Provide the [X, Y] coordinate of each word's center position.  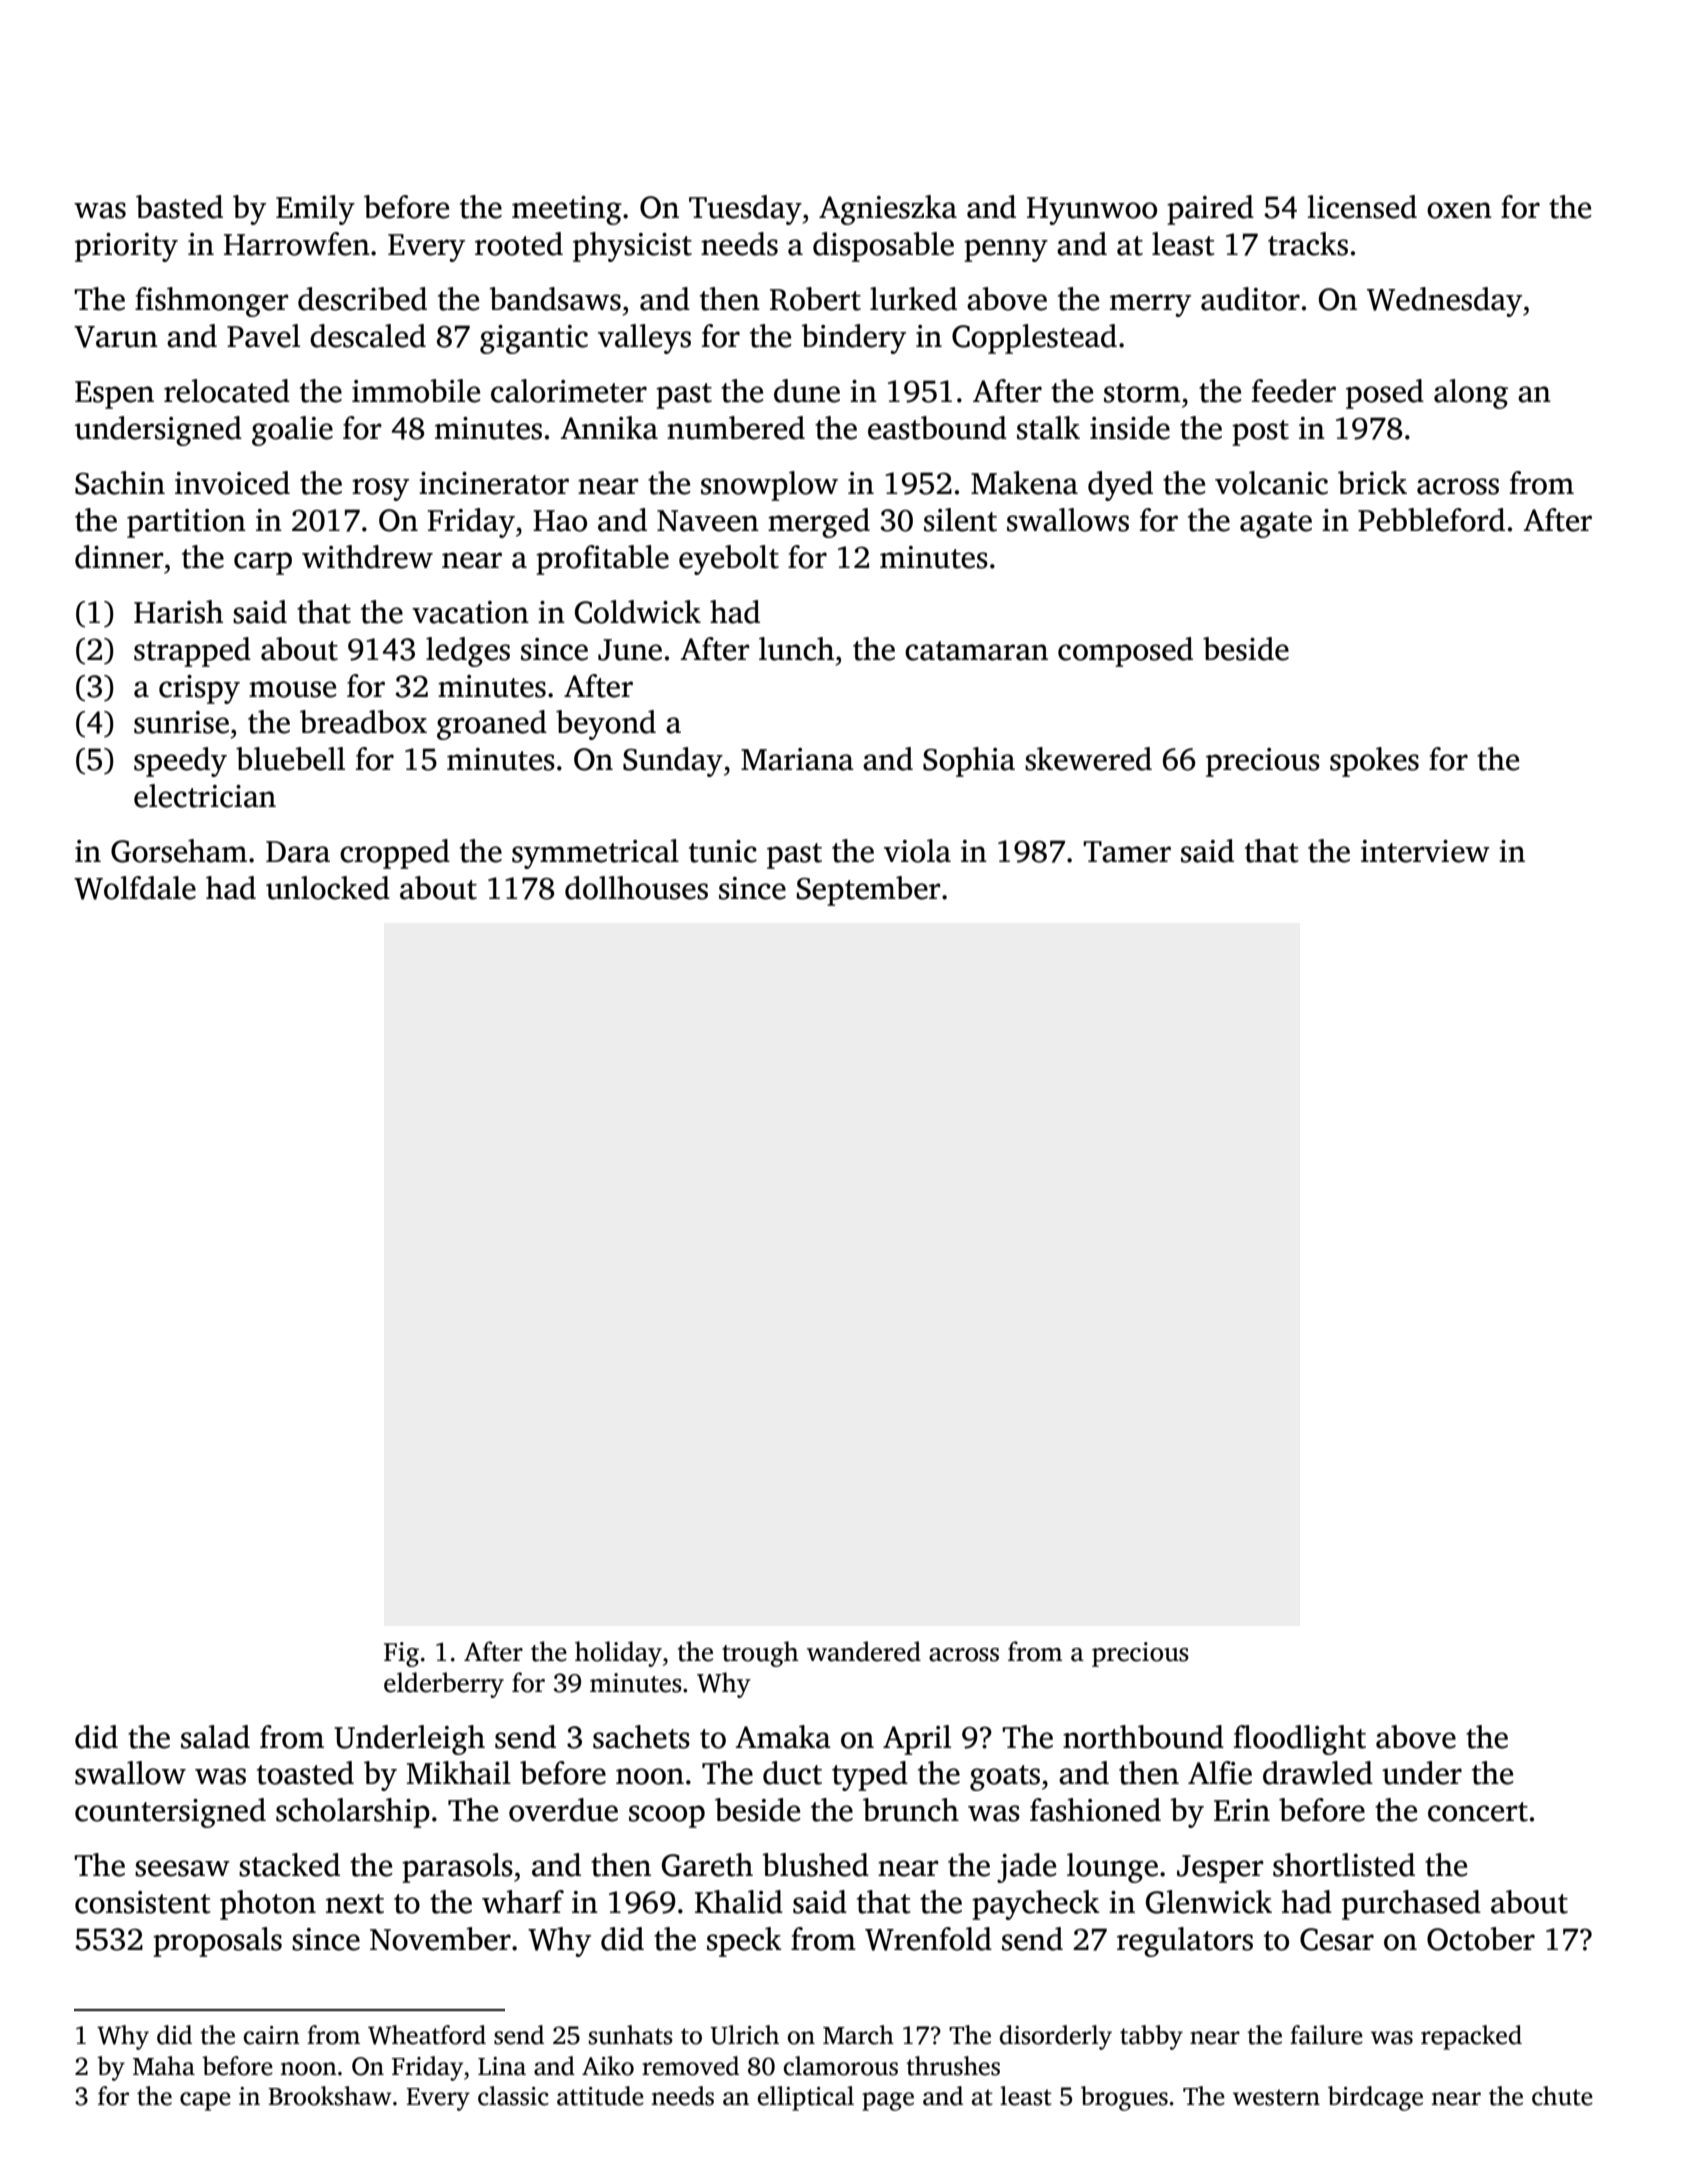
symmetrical [595, 854]
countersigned [170, 1813]
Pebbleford [1431, 520]
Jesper [1220, 1869]
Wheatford [427, 2035]
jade [1026, 1868]
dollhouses [636, 888]
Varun [116, 337]
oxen [1459, 210]
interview [1425, 851]
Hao [560, 521]
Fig [401, 1654]
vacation [470, 612]
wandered [864, 1651]
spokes [1374, 762]
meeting [567, 210]
